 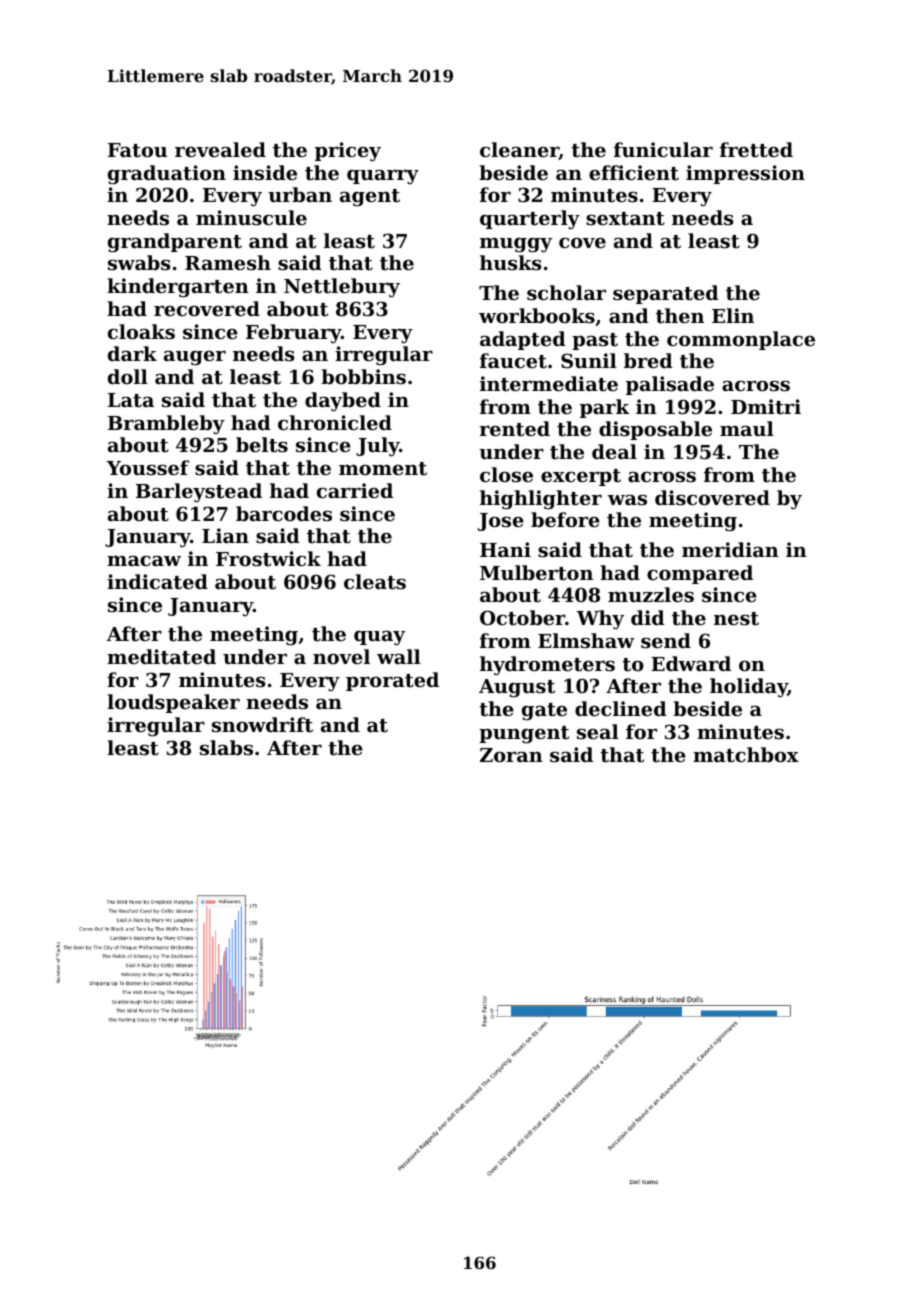 I want to click on Dmitri, so click(x=766, y=407).
